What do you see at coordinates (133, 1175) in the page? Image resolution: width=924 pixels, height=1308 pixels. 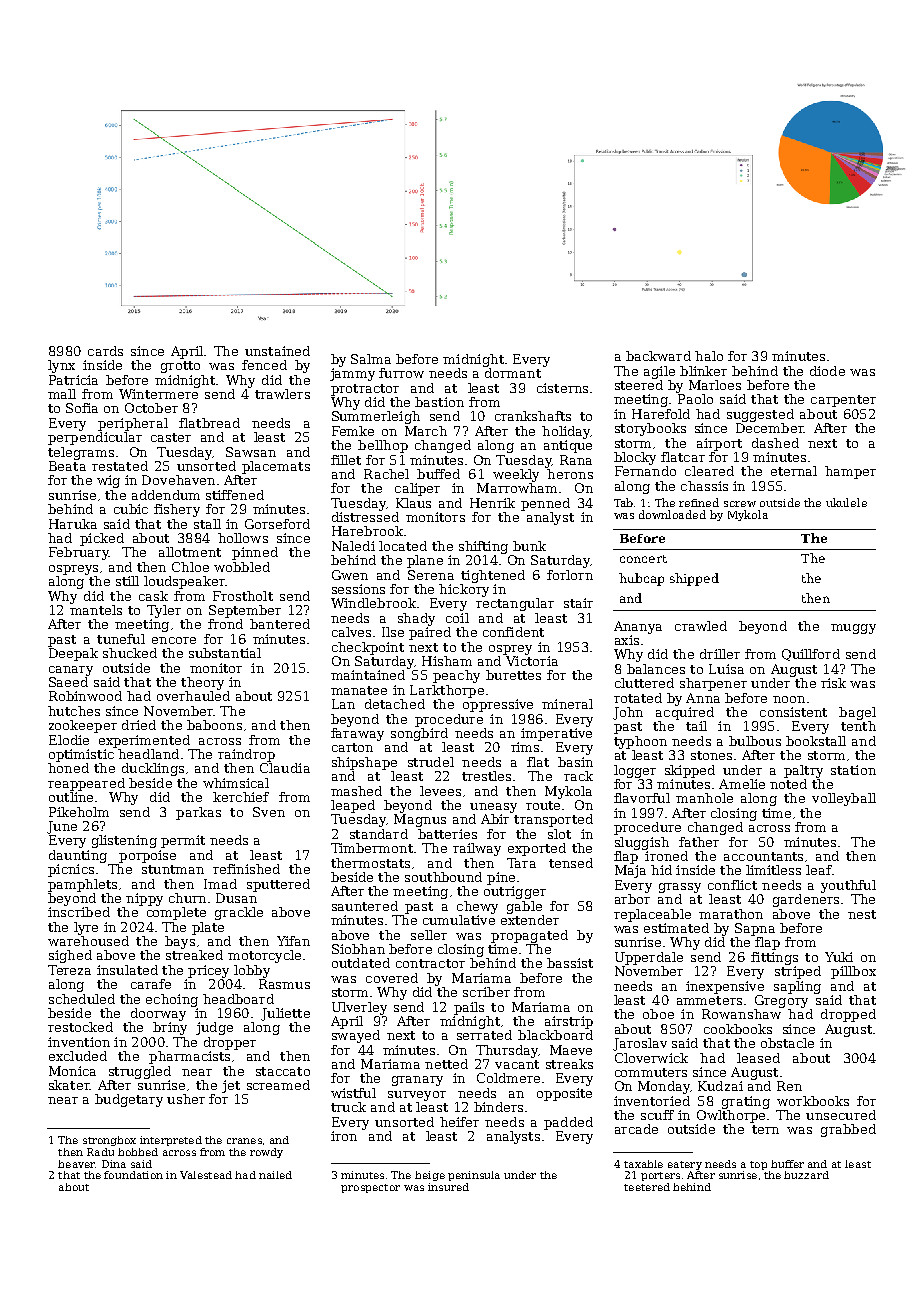 I see `foundation` at bounding box center [133, 1175].
